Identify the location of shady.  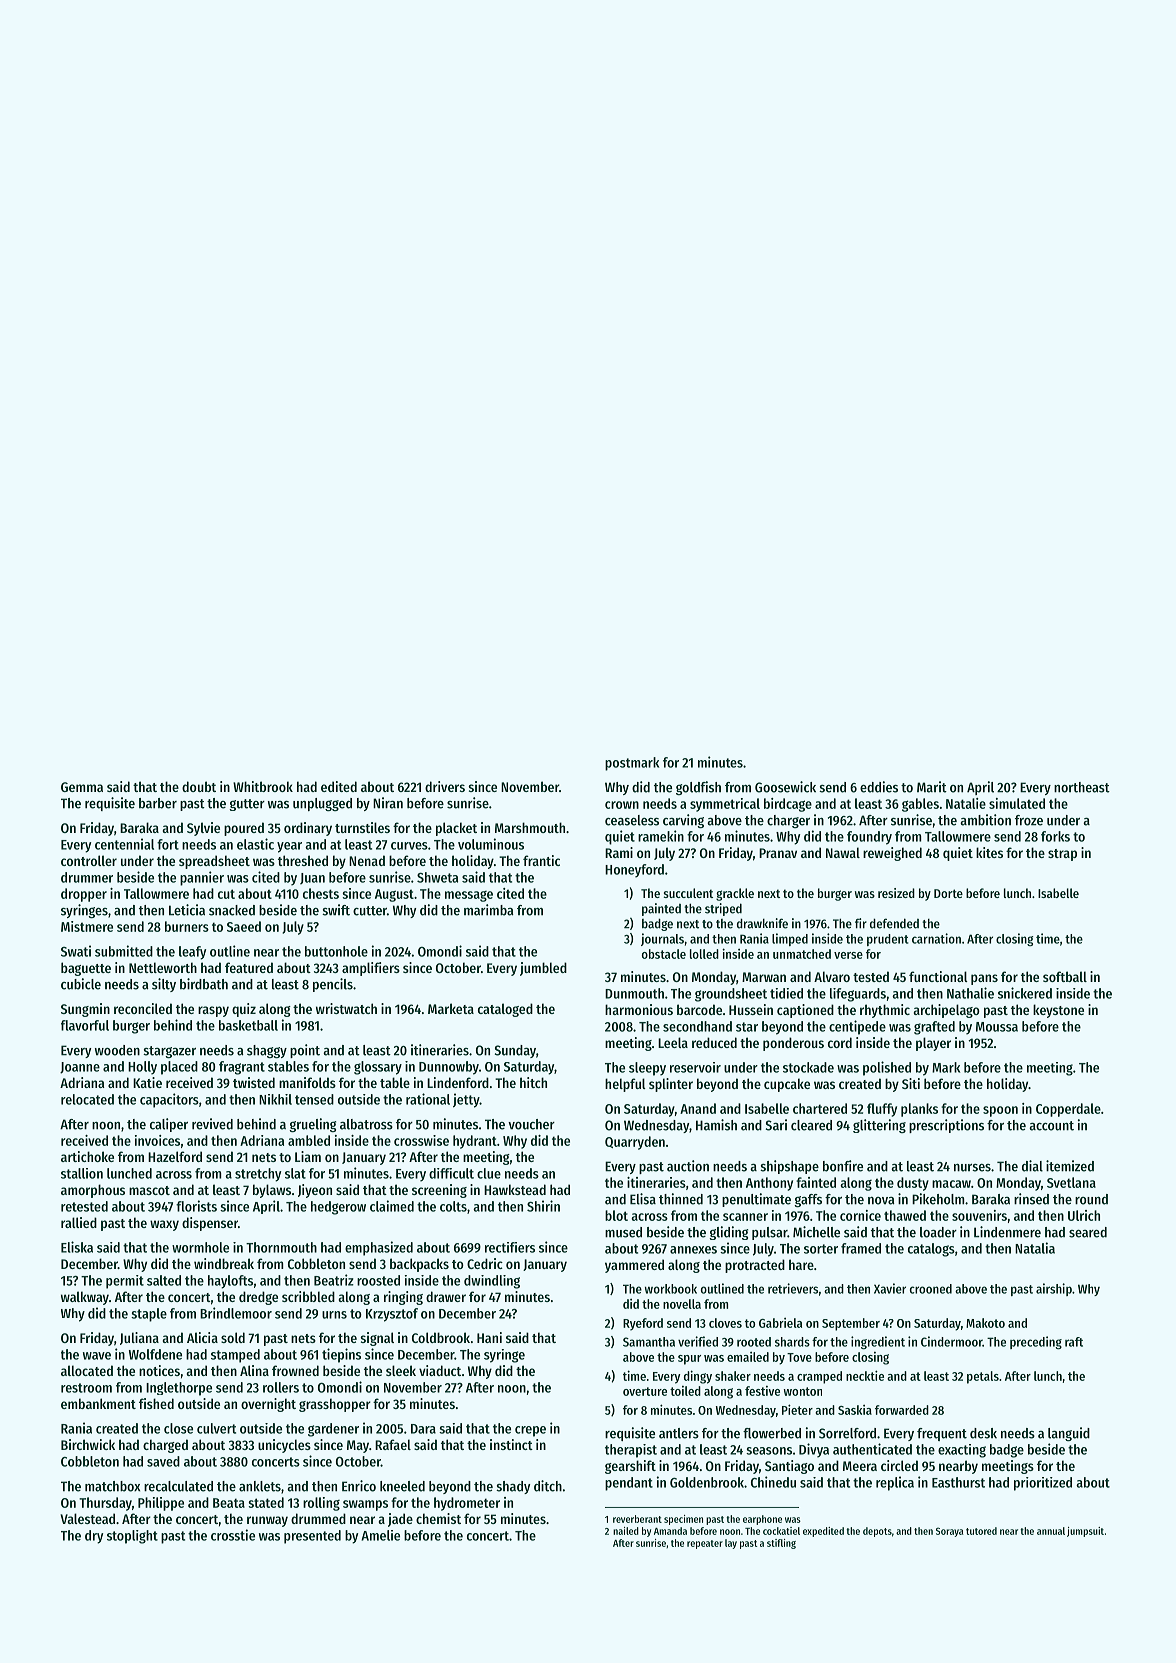
(513, 1487).
